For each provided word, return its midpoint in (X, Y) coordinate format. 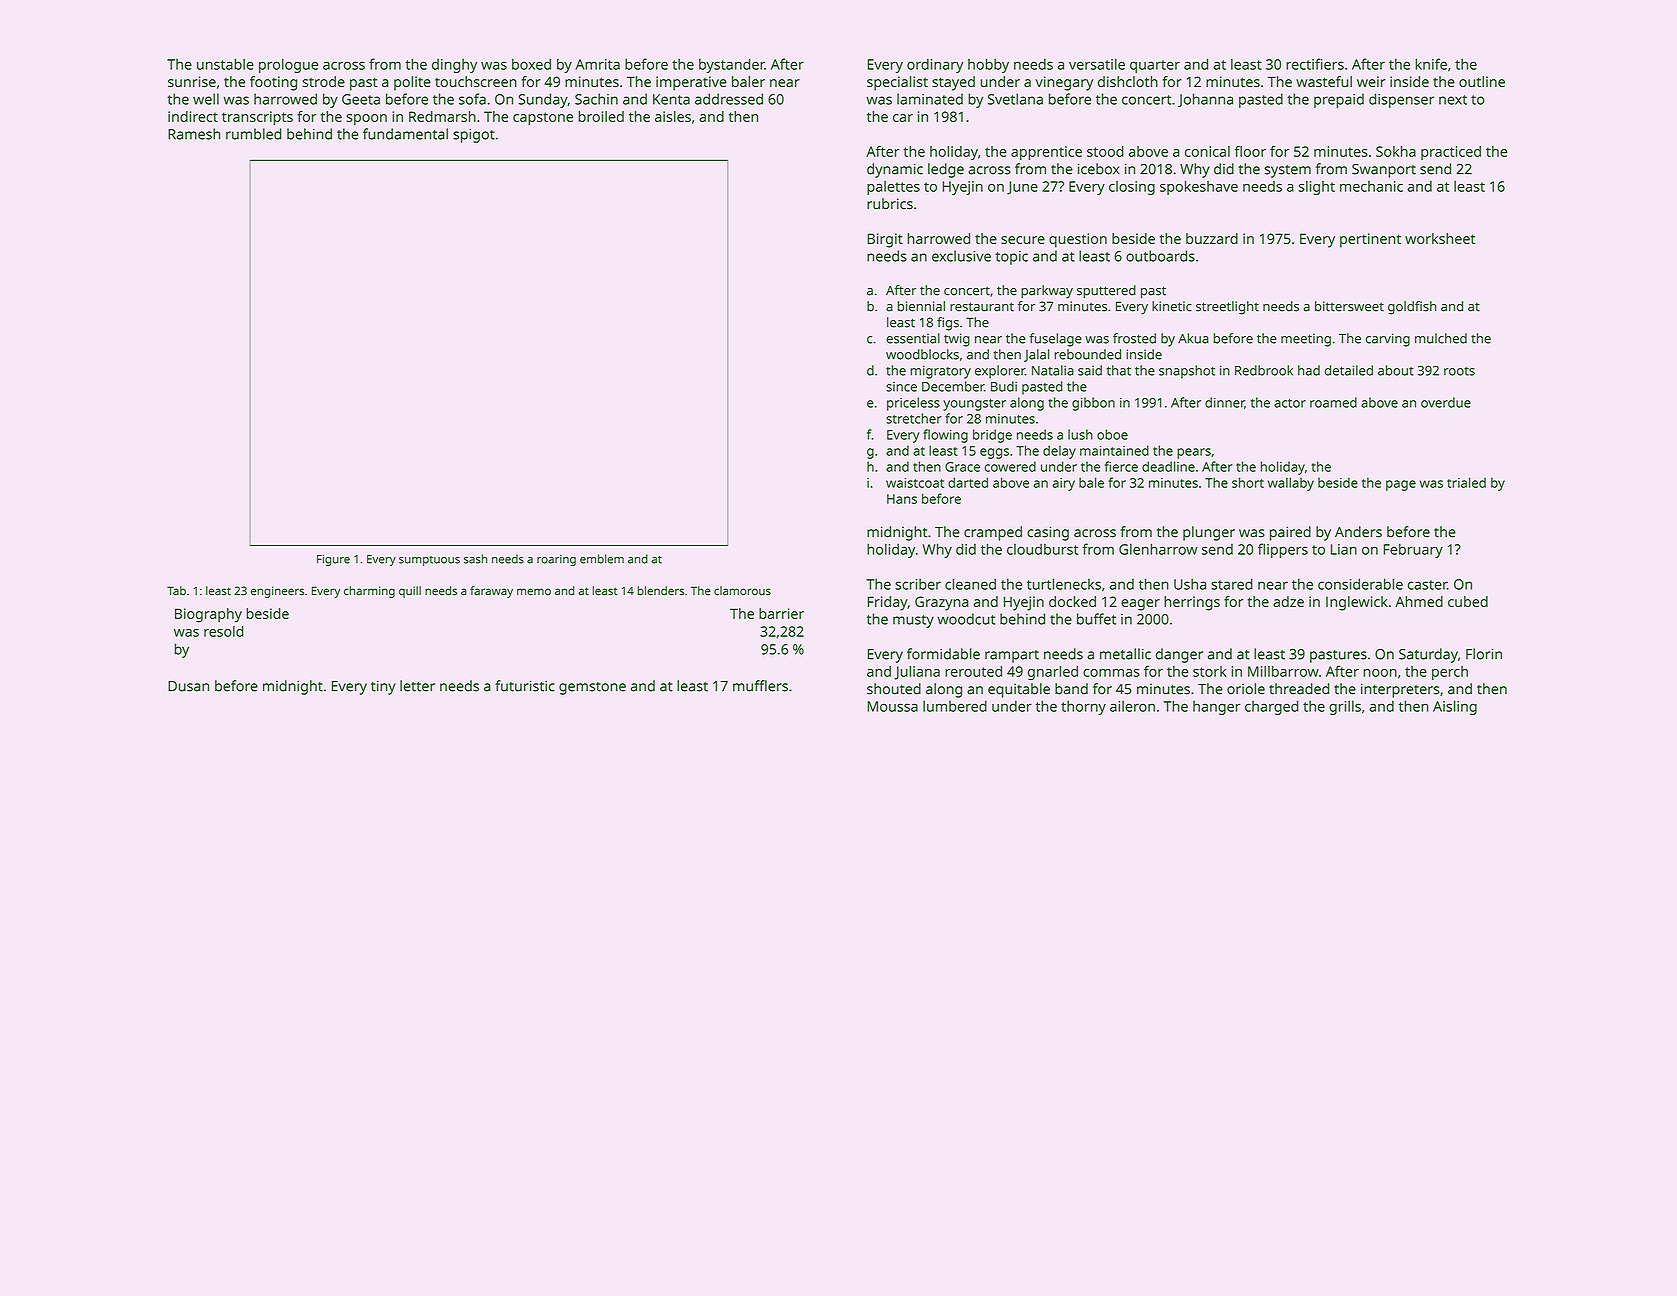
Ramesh (194, 134)
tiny (383, 687)
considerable (1360, 584)
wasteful (1324, 81)
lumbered (955, 706)
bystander (732, 65)
